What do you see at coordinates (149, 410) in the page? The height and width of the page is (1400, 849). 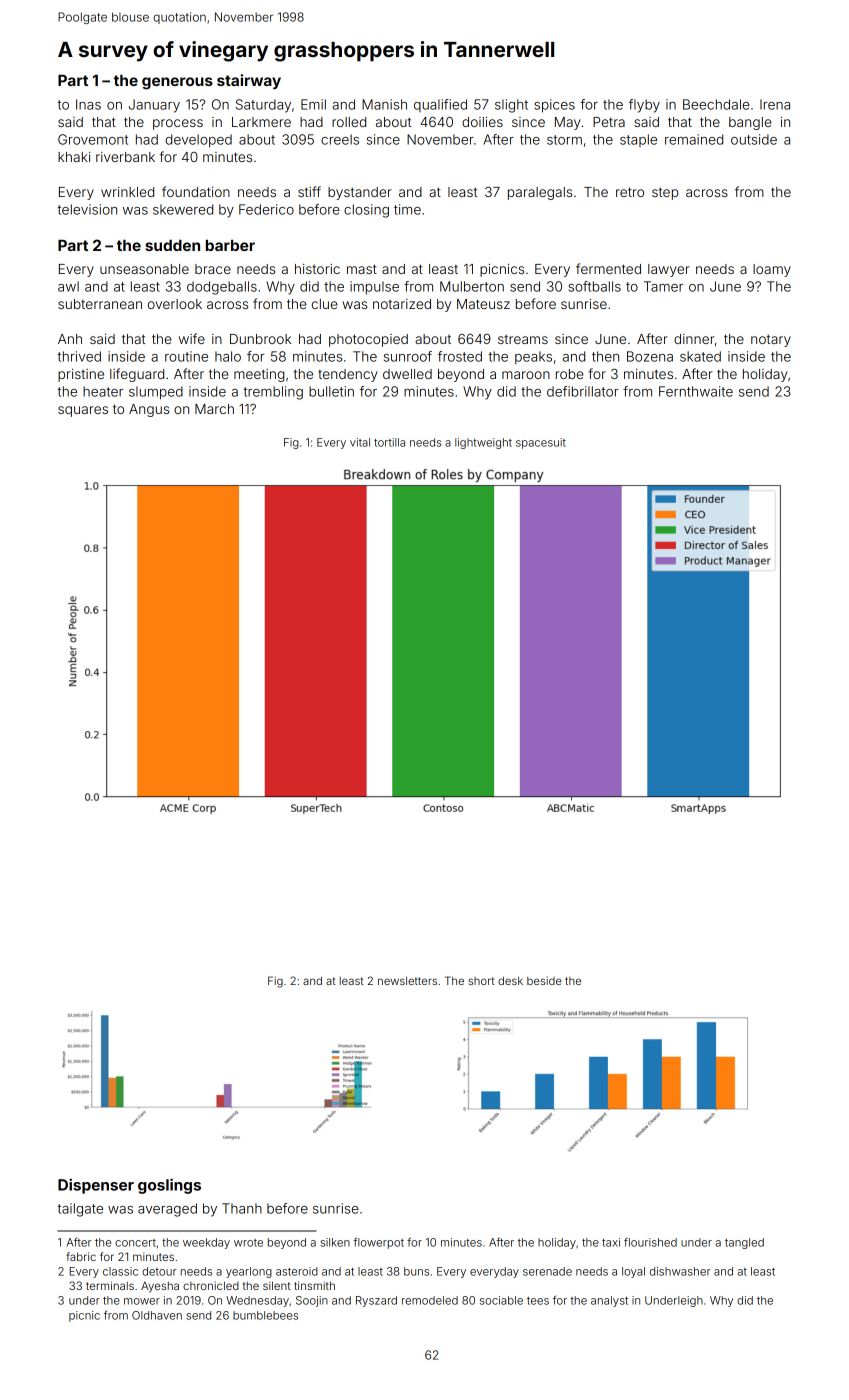 I see `Angus` at bounding box center [149, 410].
